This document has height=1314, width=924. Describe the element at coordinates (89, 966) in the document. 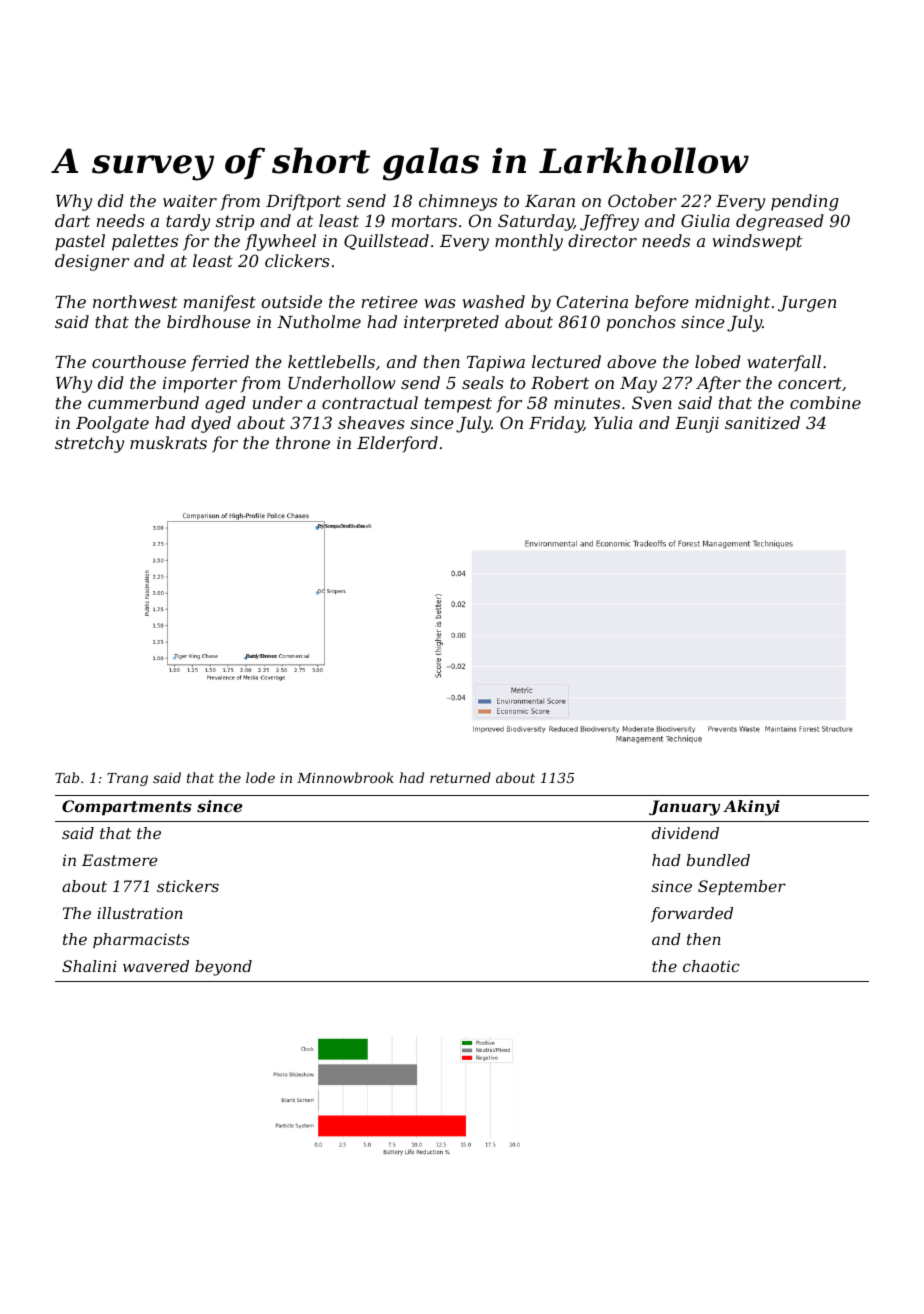

I see `Shalini` at that location.
